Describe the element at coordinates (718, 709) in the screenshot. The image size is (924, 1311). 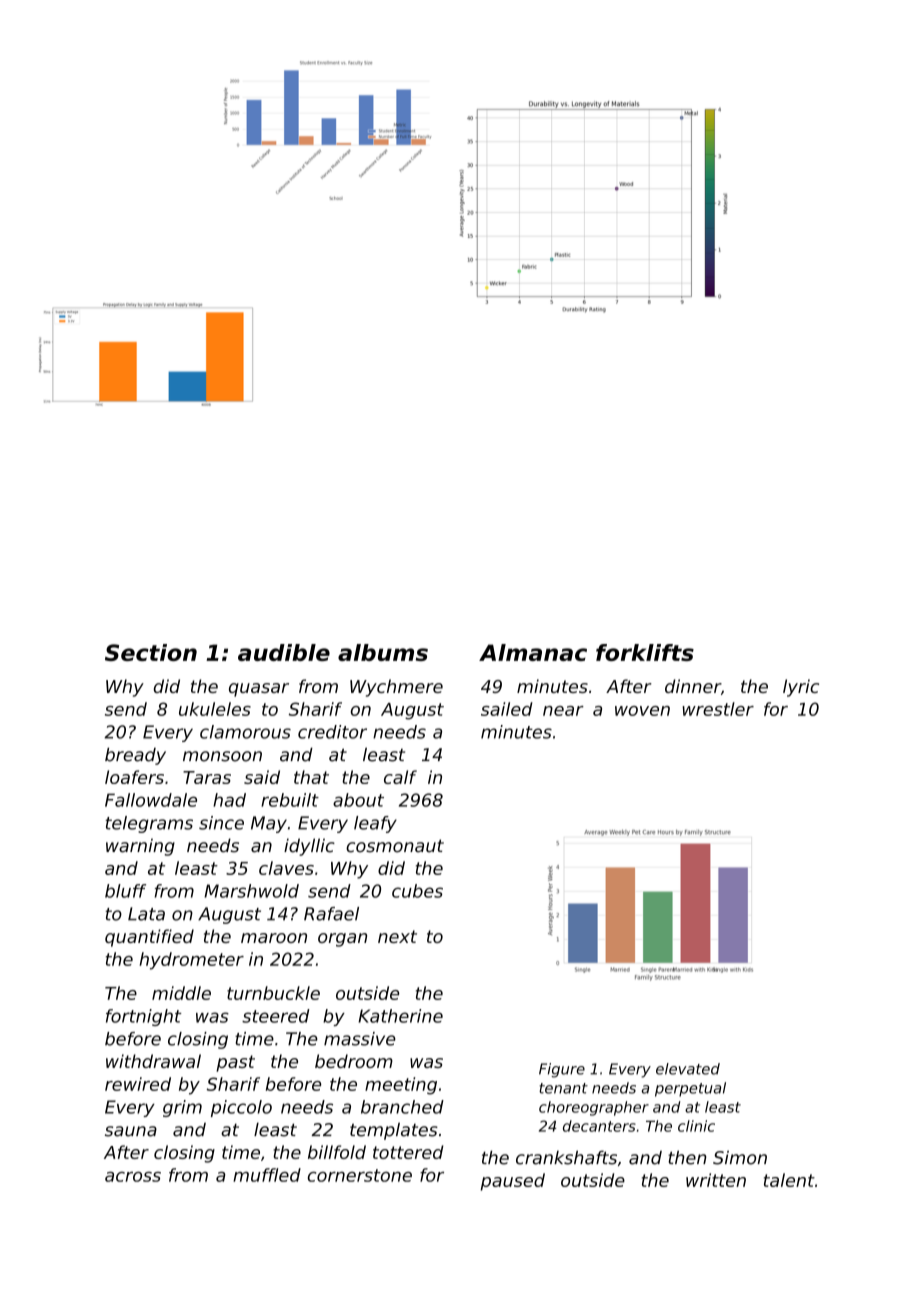
I see `wrestler` at that location.
